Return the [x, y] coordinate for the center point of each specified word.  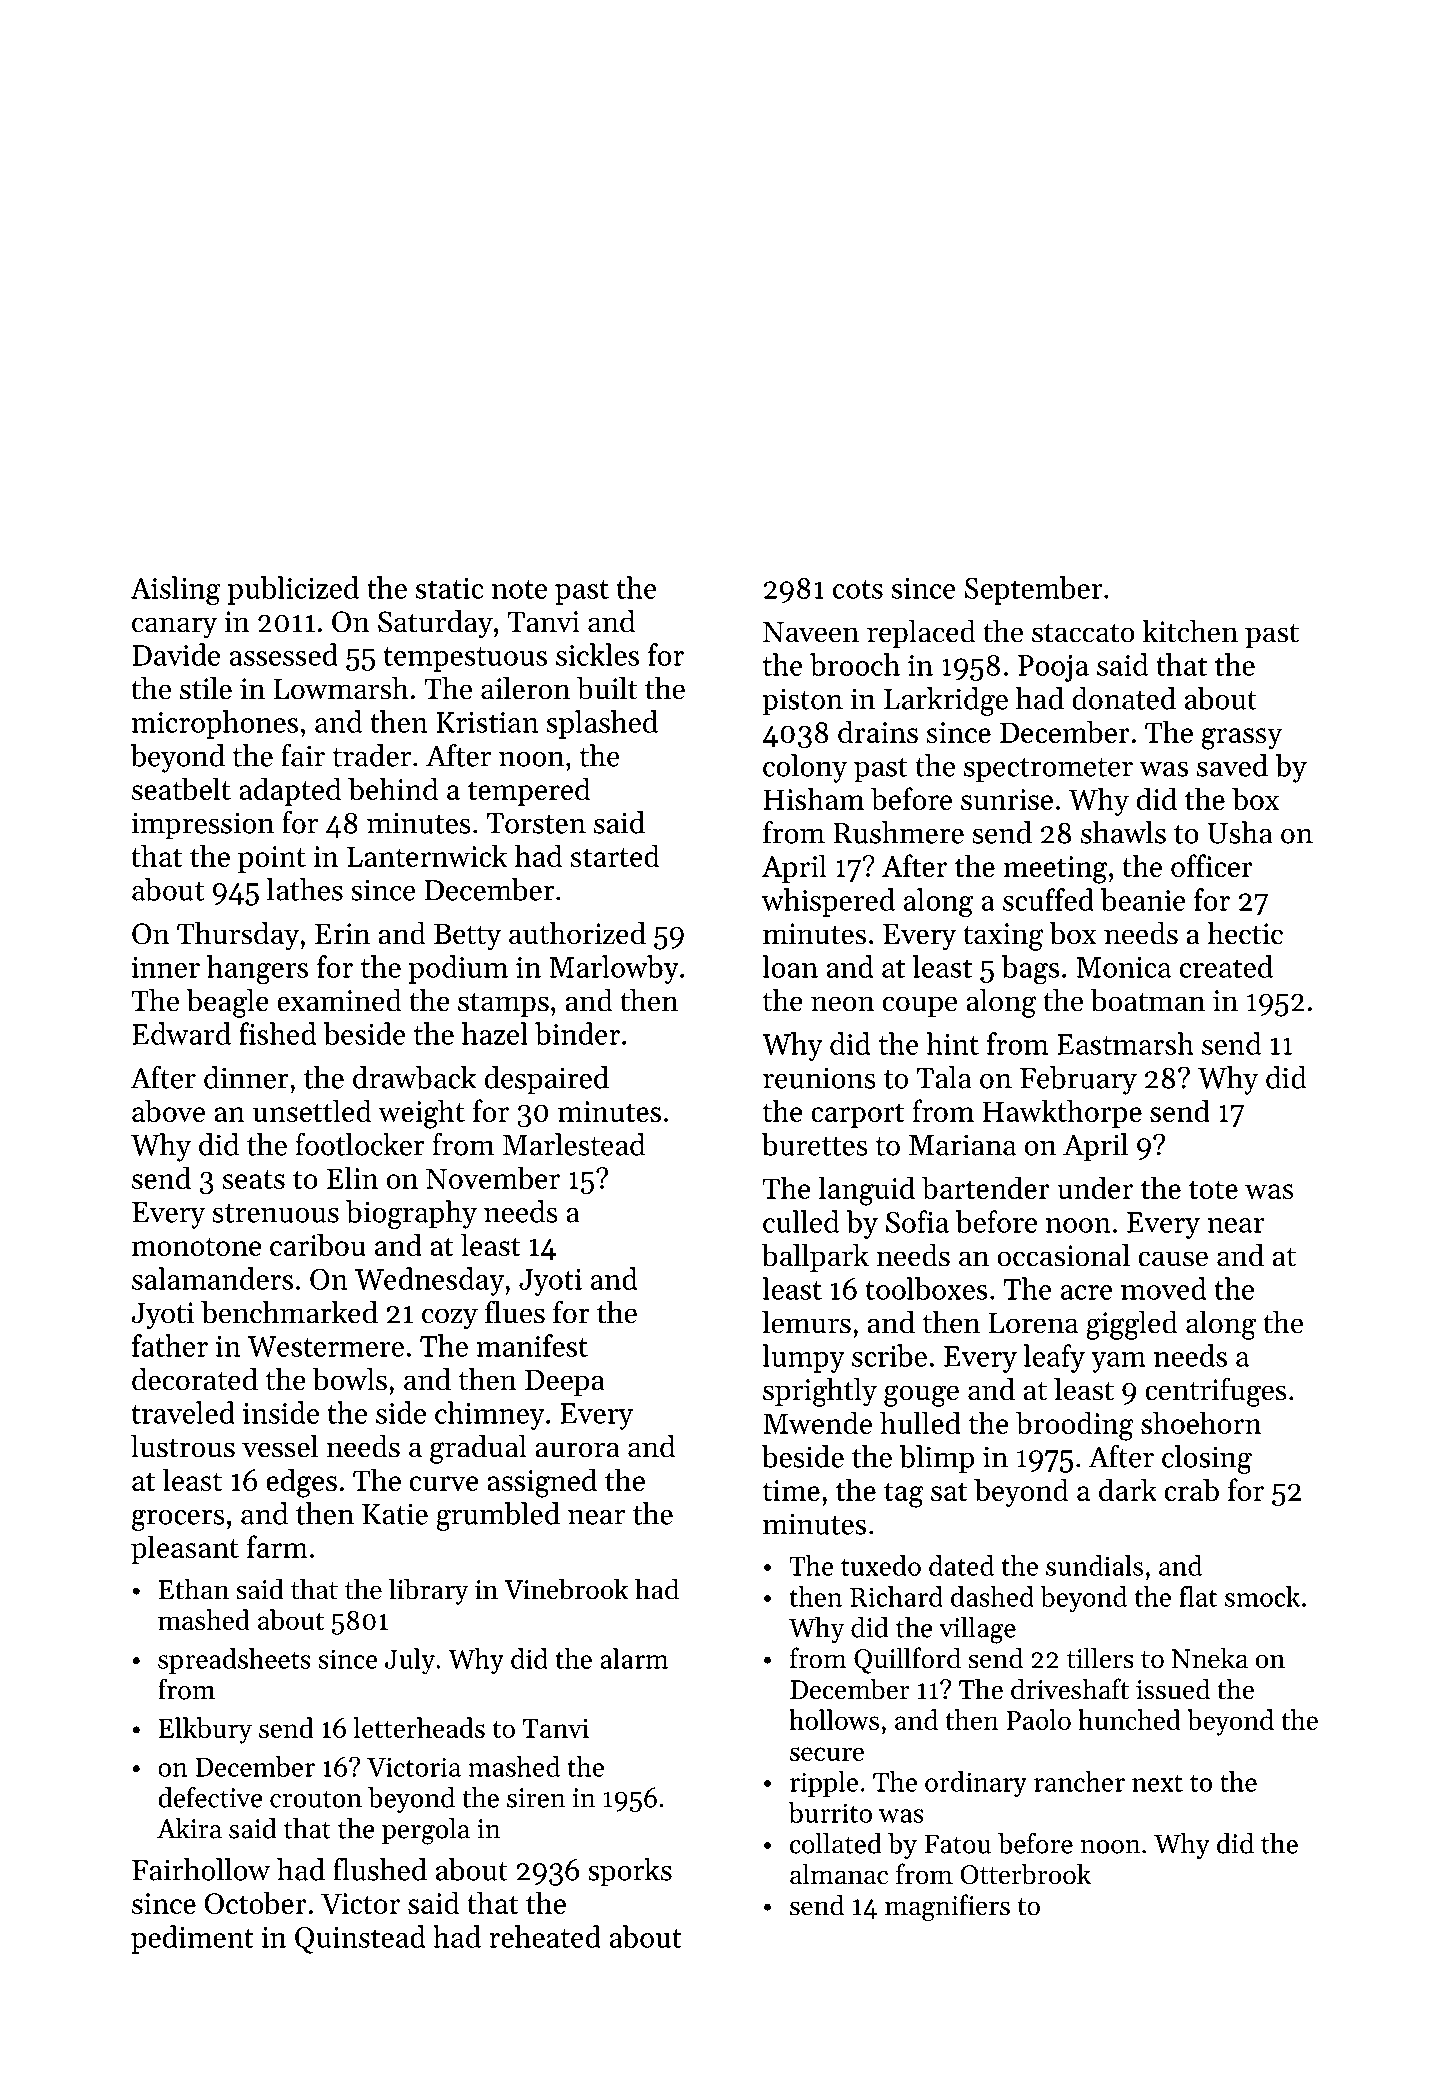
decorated [195, 1379]
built [607, 688]
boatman [1148, 1000]
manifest [532, 1345]
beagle [227, 1003]
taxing [1003, 937]
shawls [1123, 832]
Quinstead [360, 1939]
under [1095, 1187]
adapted [290, 791]
